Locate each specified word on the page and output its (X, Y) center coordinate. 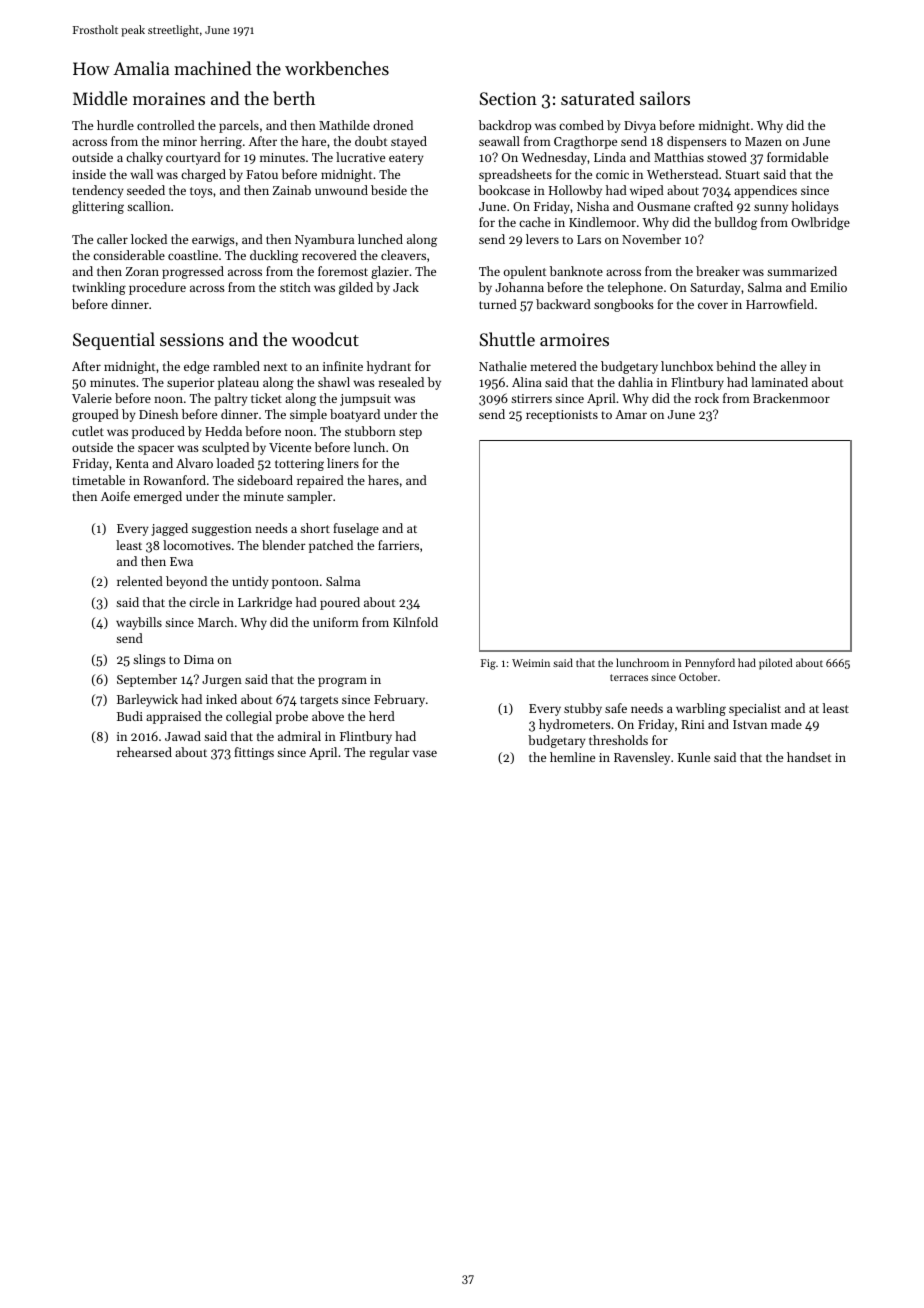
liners (343, 463)
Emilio (828, 287)
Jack (406, 287)
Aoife (115, 496)
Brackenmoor (791, 398)
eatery (406, 159)
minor (180, 141)
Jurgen (222, 681)
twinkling (99, 288)
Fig (488, 664)
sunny (771, 209)
